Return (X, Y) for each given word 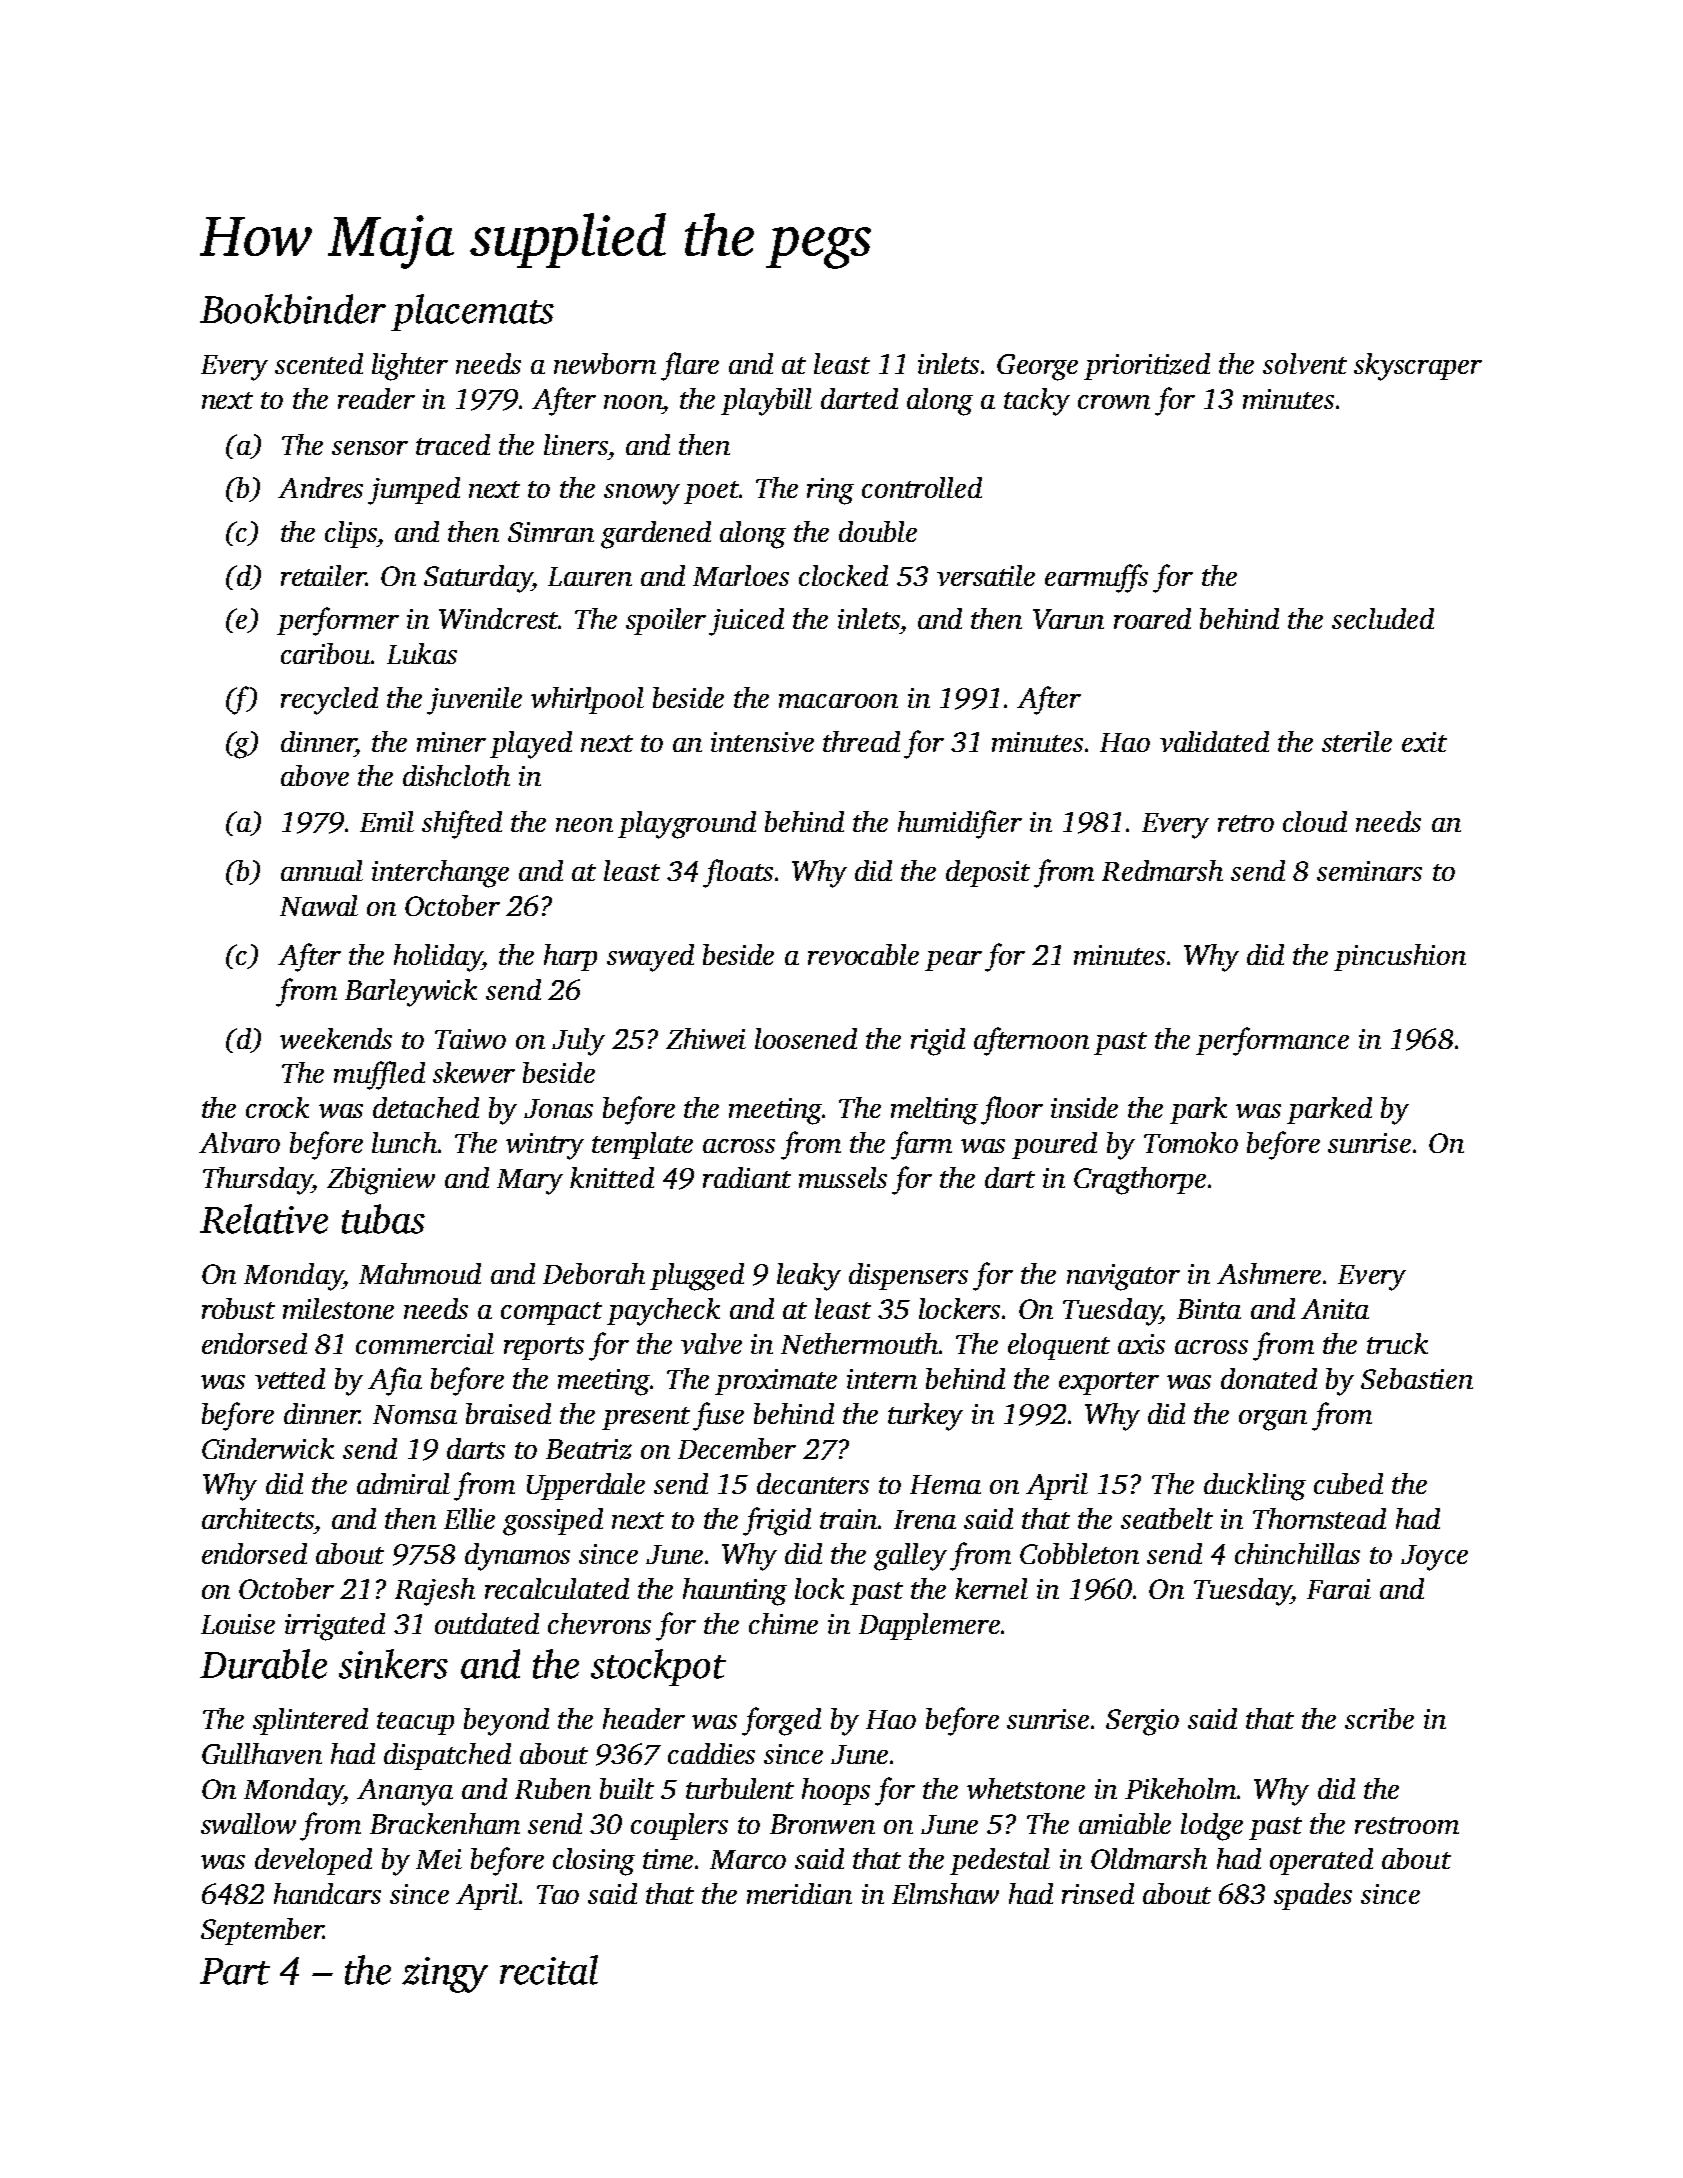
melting (934, 1111)
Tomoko (1191, 1142)
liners (576, 444)
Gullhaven (262, 1753)
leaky (809, 1277)
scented (319, 363)
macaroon (838, 701)
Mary (530, 1182)
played (531, 745)
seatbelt (1167, 1518)
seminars (1369, 871)
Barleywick (411, 993)
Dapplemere (929, 1626)
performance (1272, 1041)
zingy (445, 1975)
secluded (1383, 618)
